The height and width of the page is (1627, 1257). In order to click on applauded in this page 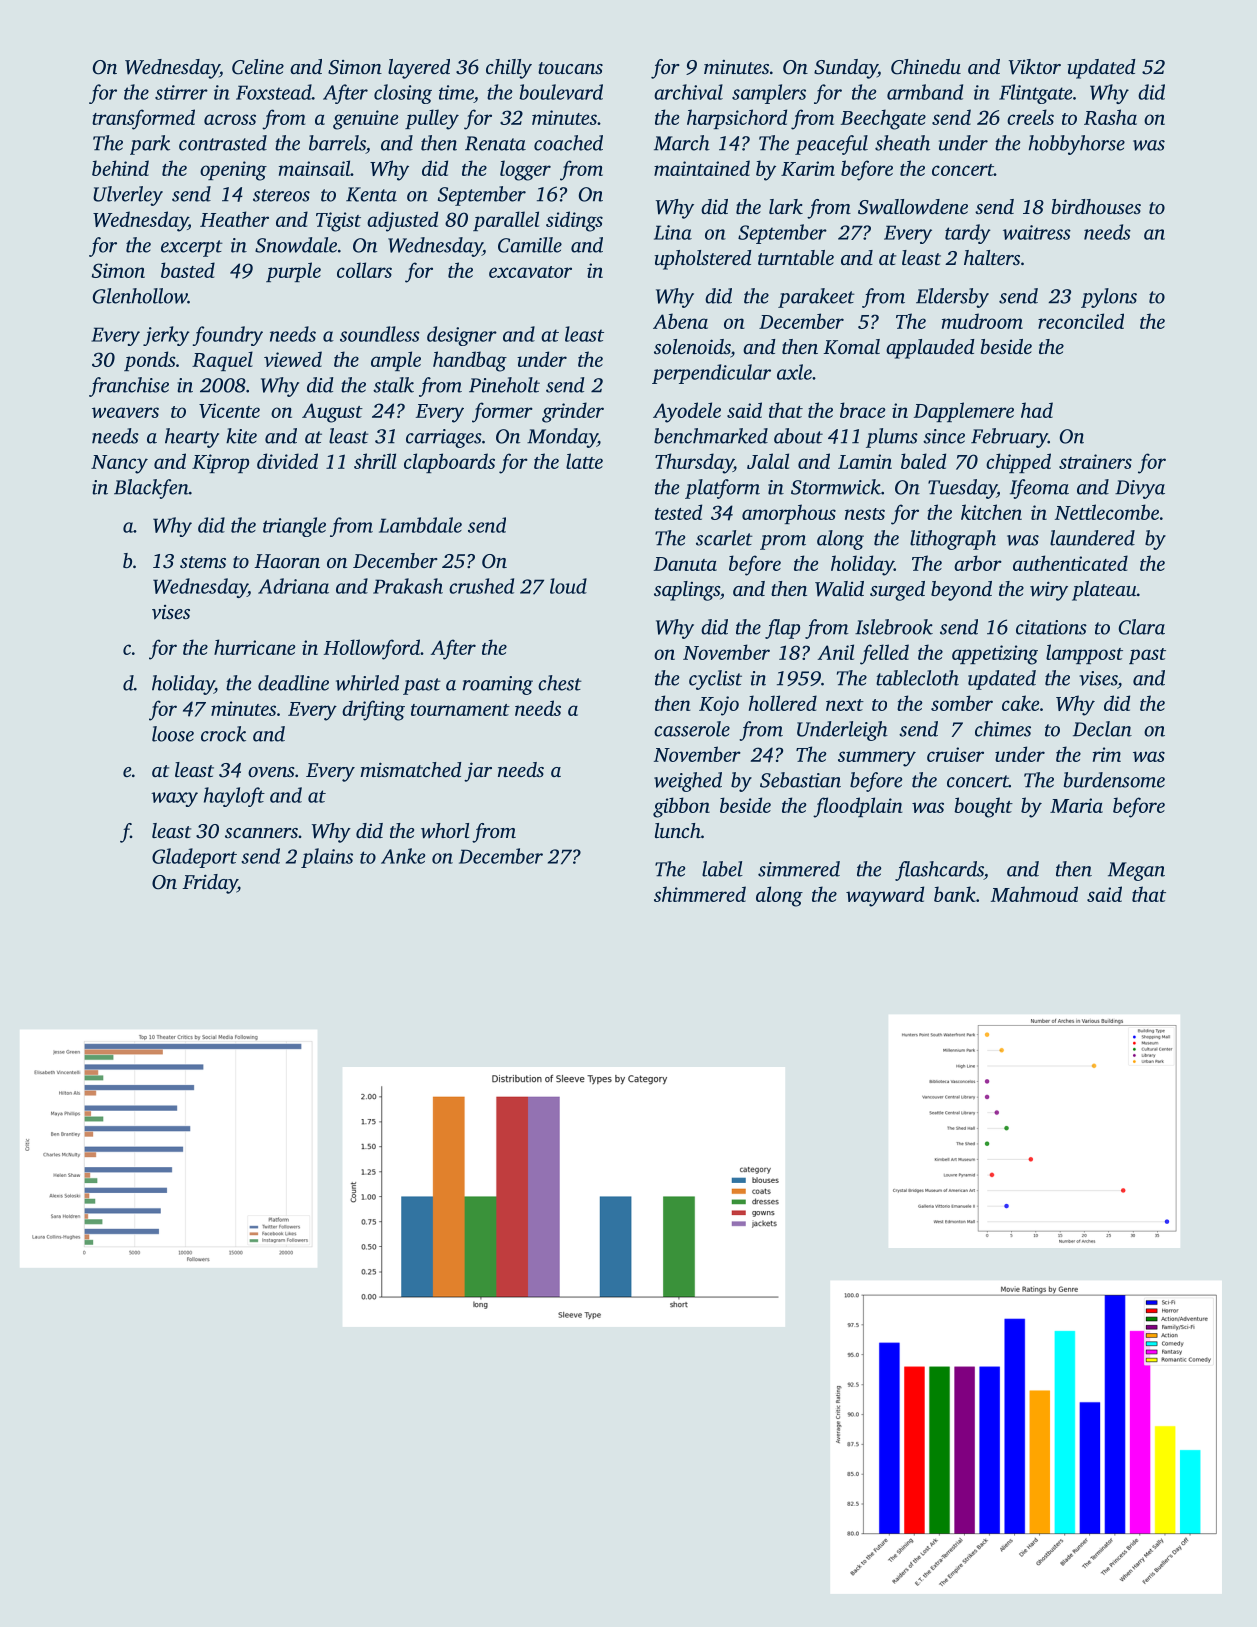, I will do `click(930, 349)`.
